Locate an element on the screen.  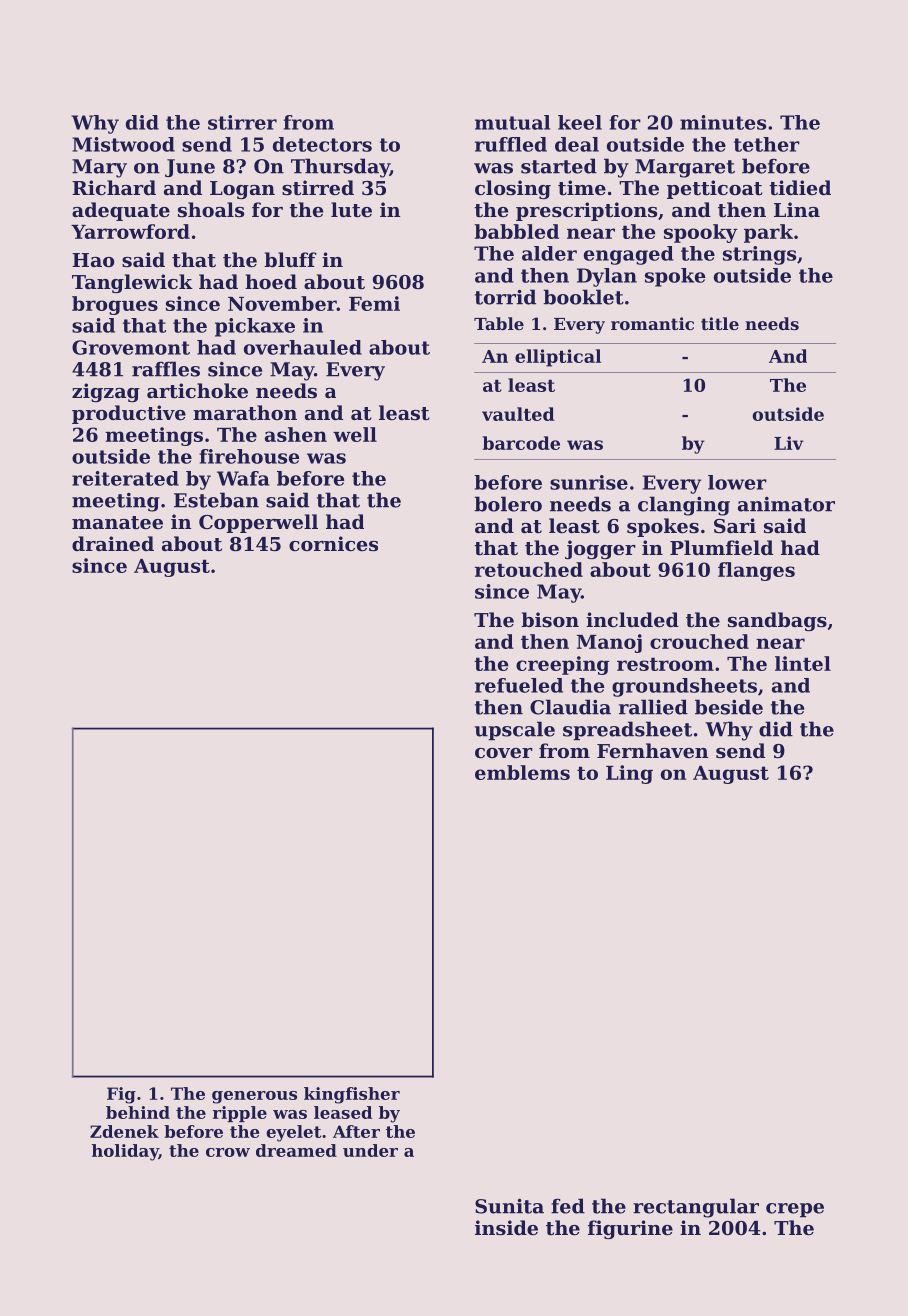
animator is located at coordinates (786, 504).
